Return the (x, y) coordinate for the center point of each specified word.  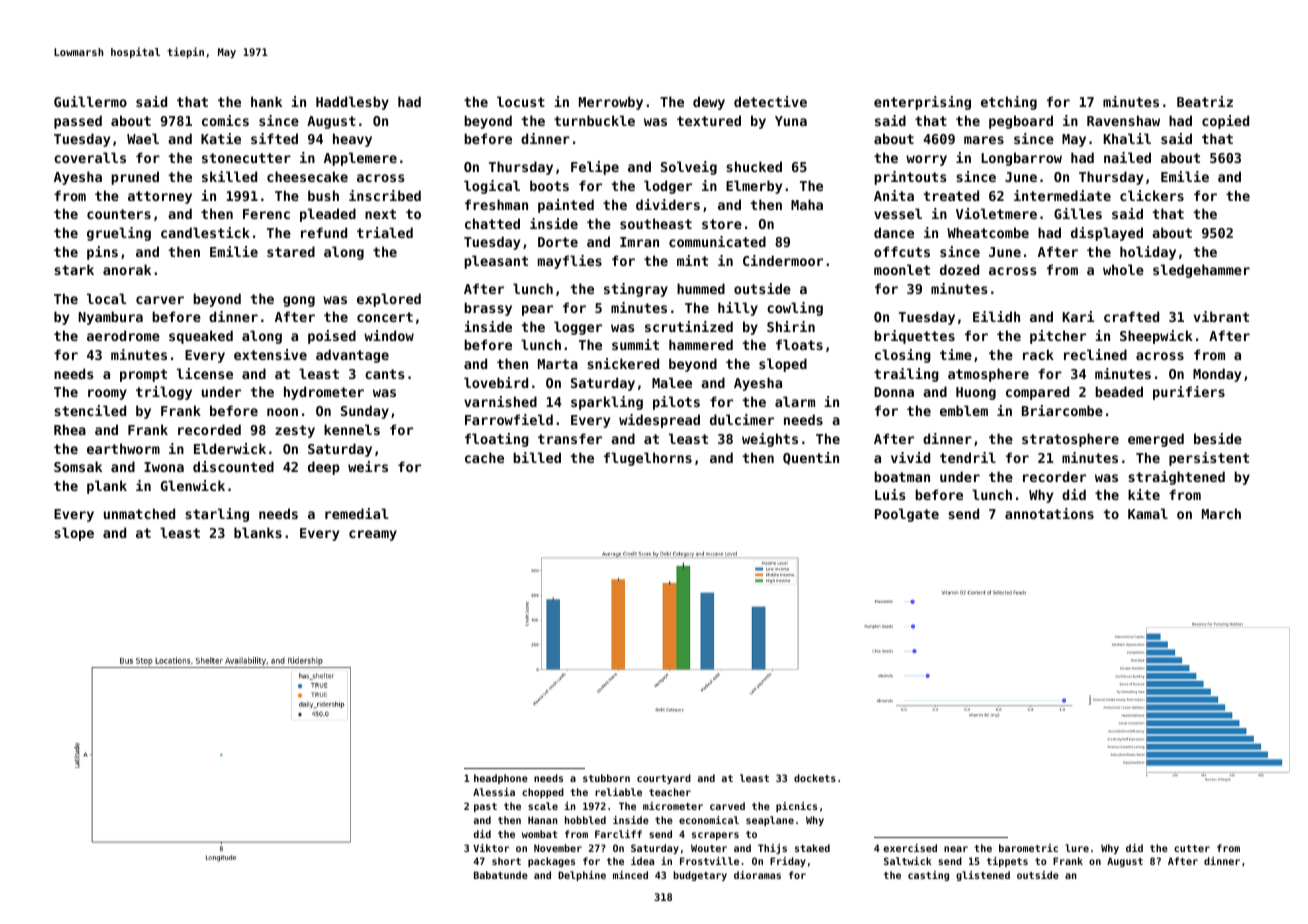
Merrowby (611, 103)
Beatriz (1205, 101)
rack (1038, 354)
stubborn (606, 778)
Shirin (791, 326)
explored (389, 300)
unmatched (139, 513)
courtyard (664, 779)
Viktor (491, 848)
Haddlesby (352, 103)
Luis (890, 494)
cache (484, 457)
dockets (815, 778)
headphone (501, 779)
